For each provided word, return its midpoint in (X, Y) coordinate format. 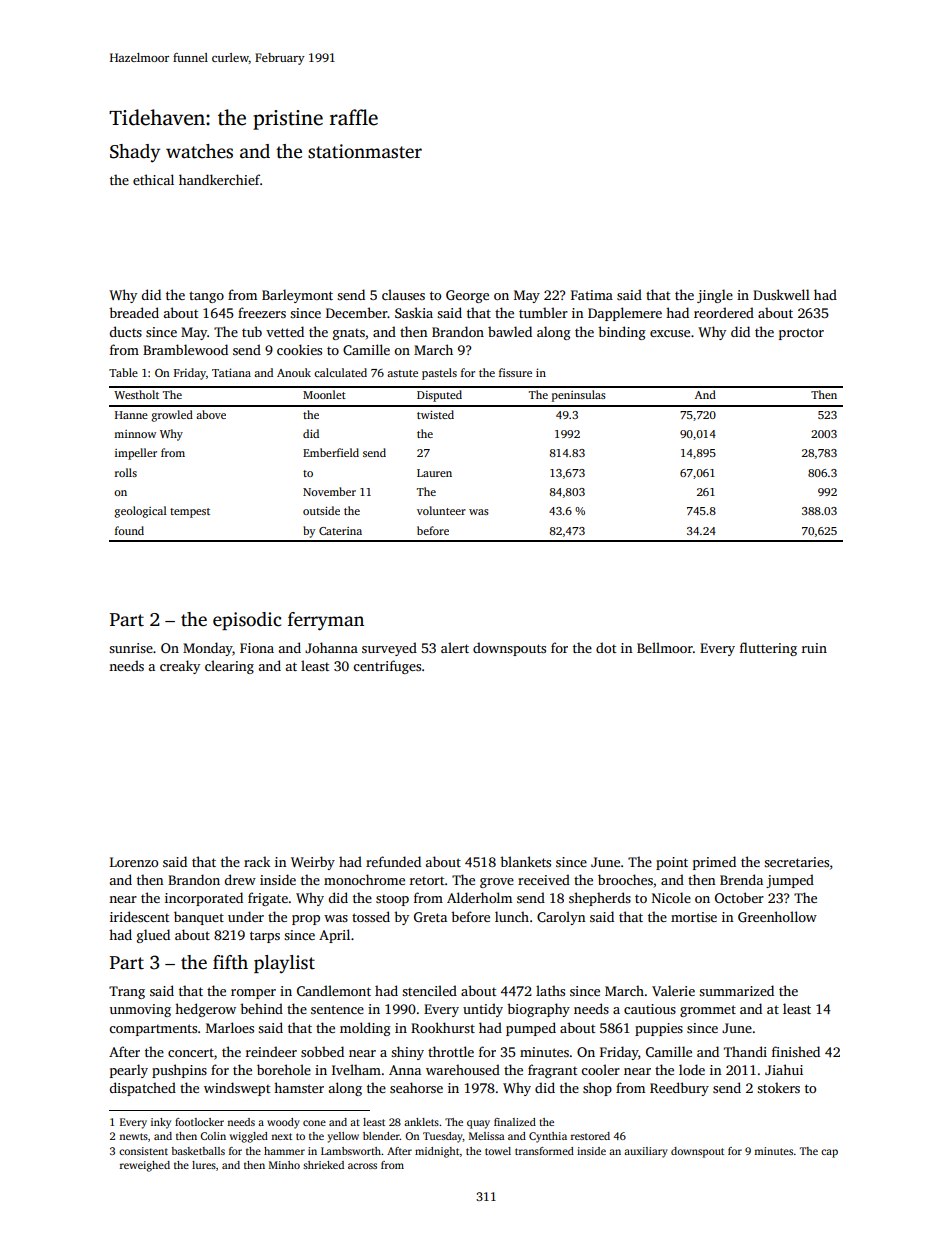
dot (606, 647)
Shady (135, 153)
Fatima (592, 295)
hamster (299, 1087)
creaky (180, 667)
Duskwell (781, 294)
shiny (407, 1053)
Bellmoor (665, 647)
